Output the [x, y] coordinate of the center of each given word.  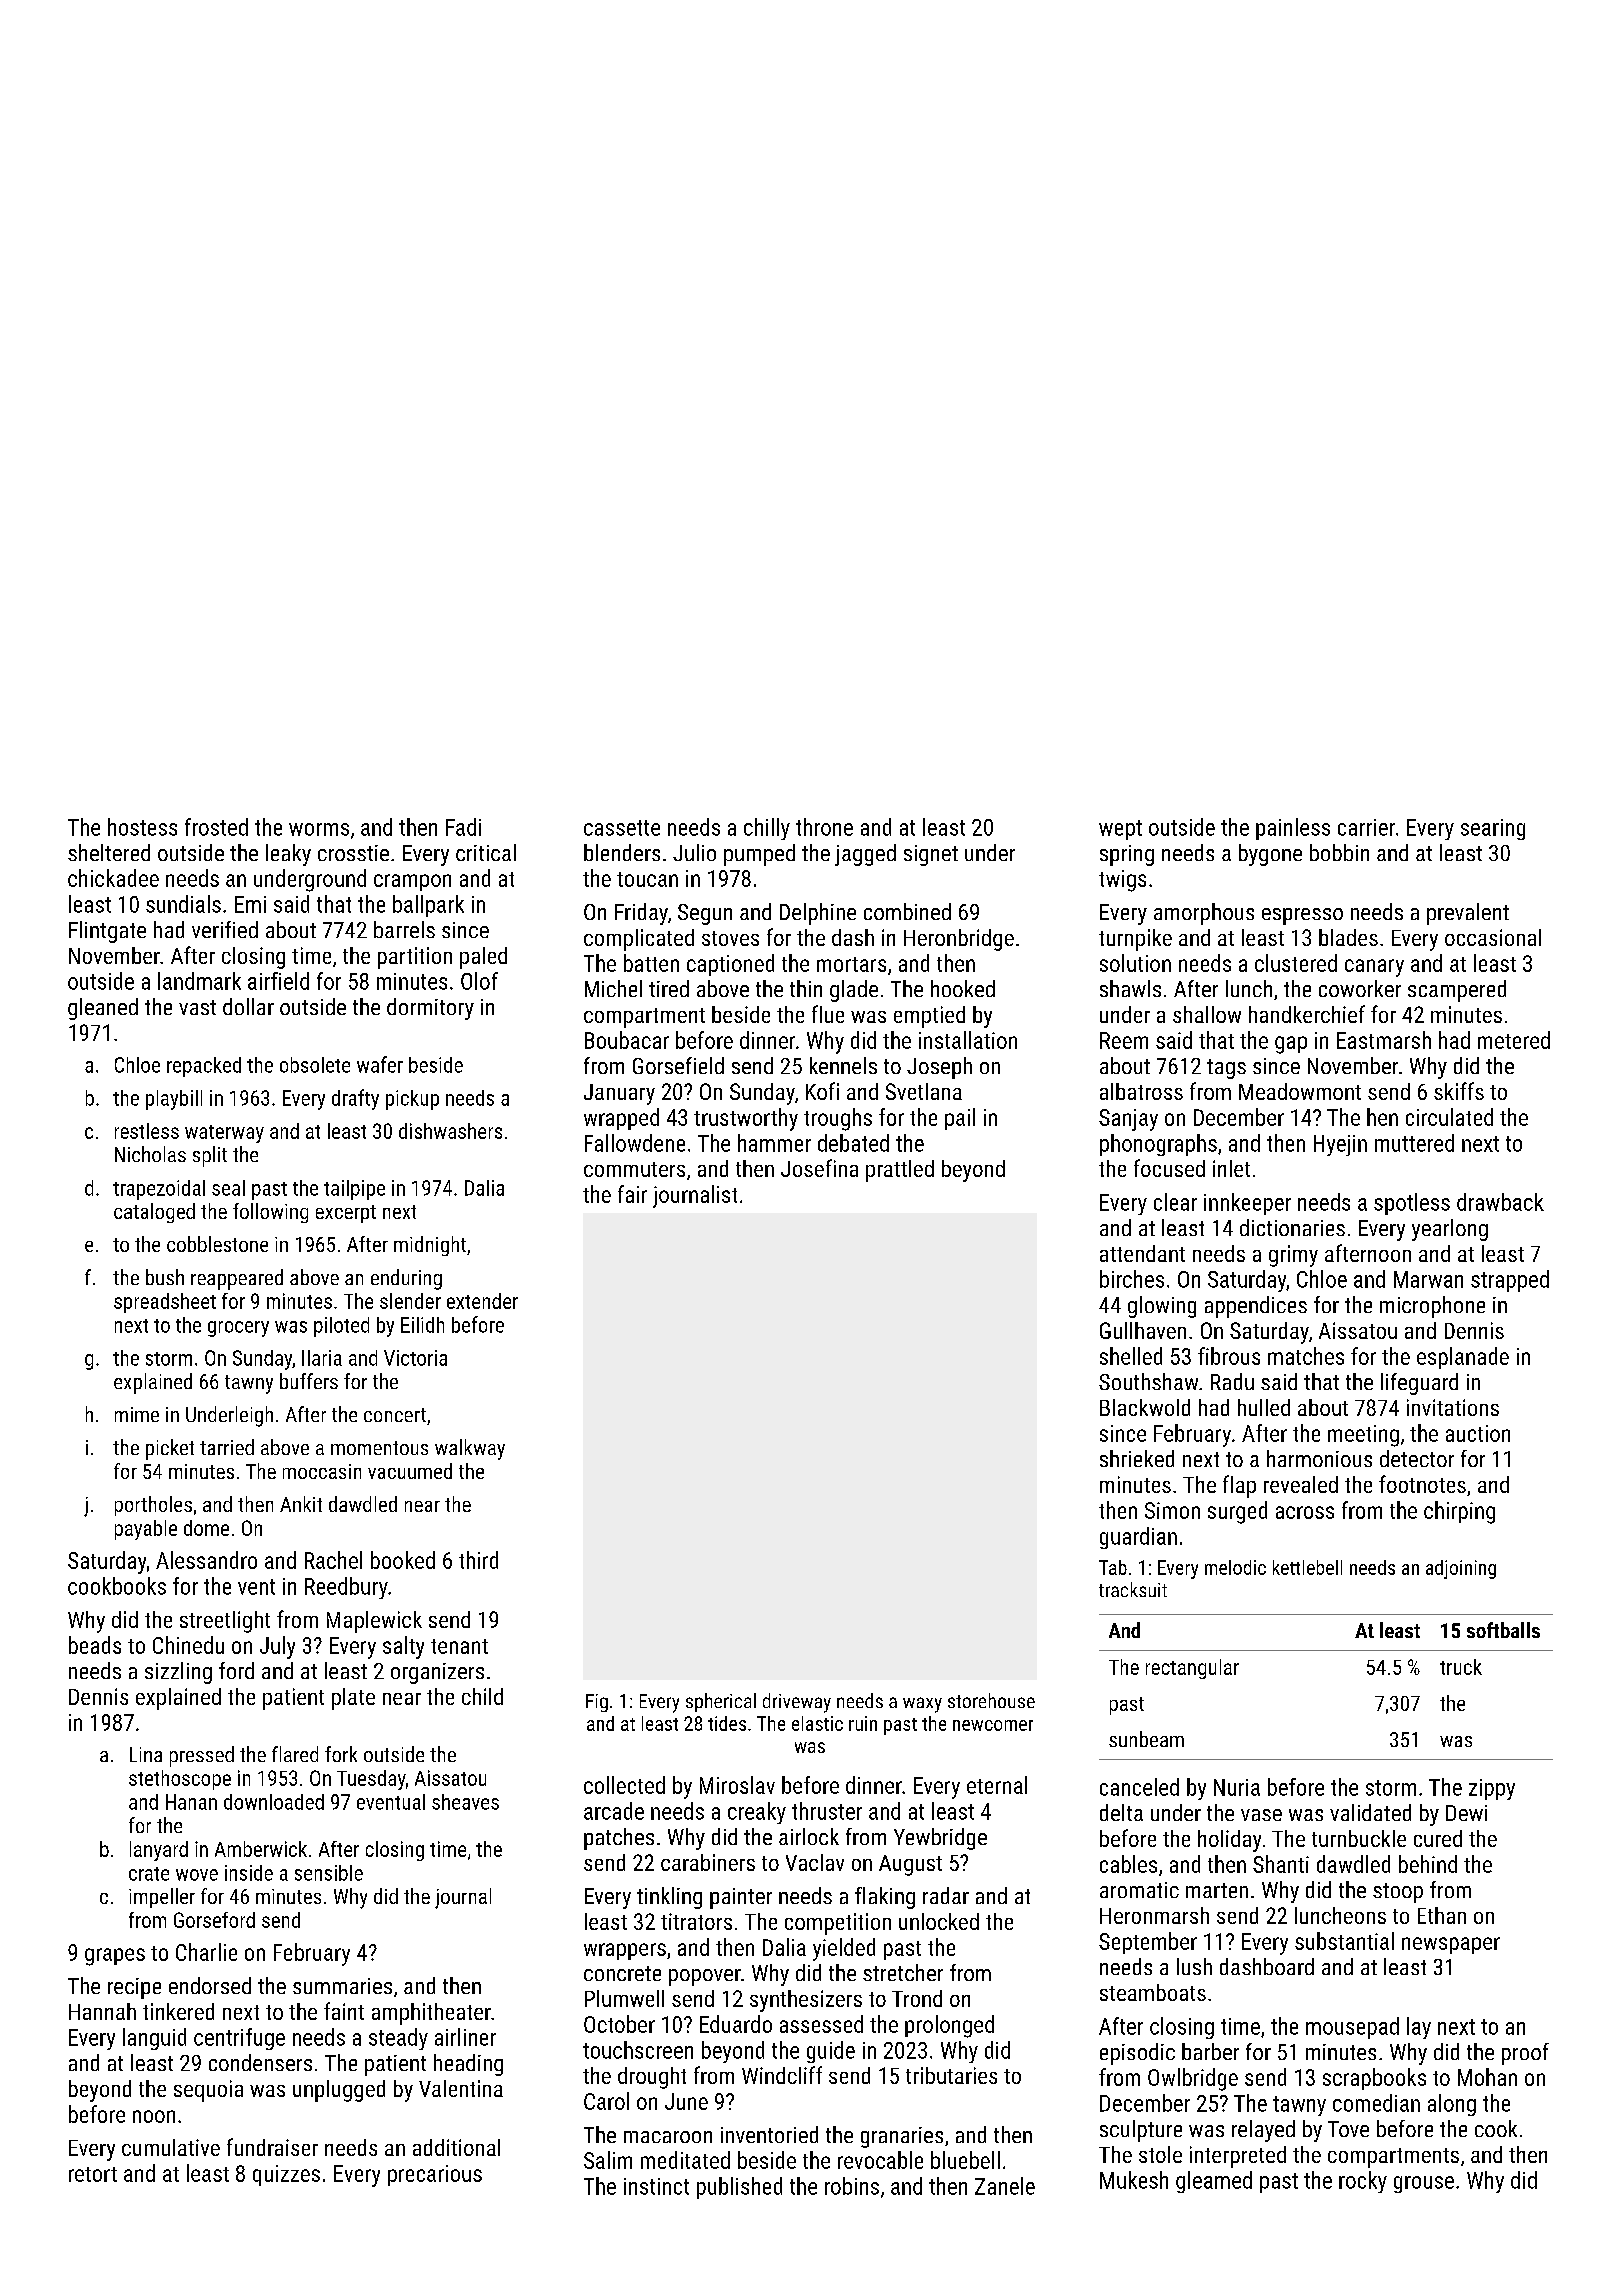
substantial [1344, 1941]
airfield [278, 981]
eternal [997, 1785]
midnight [430, 1246]
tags [1226, 1069]
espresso [1302, 916]
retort [93, 2174]
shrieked [1137, 1458]
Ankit [301, 1504]
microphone [1432, 1307]
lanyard [159, 1851]
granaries [902, 2137]
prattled [900, 1171]
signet [931, 855]
